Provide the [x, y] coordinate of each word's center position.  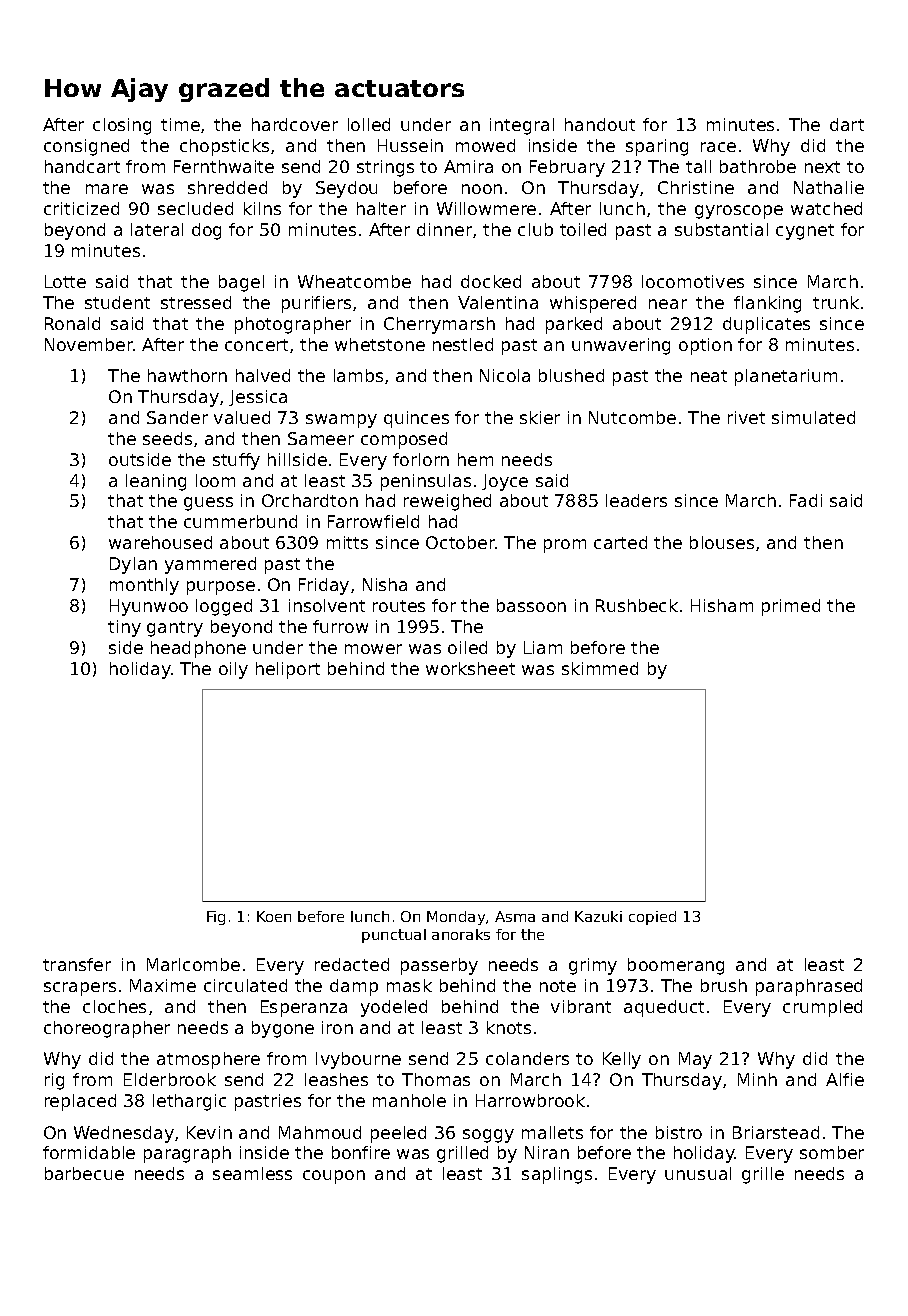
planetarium [786, 377]
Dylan [133, 565]
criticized [81, 208]
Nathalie [829, 187]
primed [791, 607]
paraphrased [809, 987]
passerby [439, 966]
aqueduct [664, 1008]
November [89, 344]
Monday [456, 918]
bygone [283, 1029]
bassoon [531, 605]
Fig [216, 918]
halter [381, 208]
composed [404, 440]
